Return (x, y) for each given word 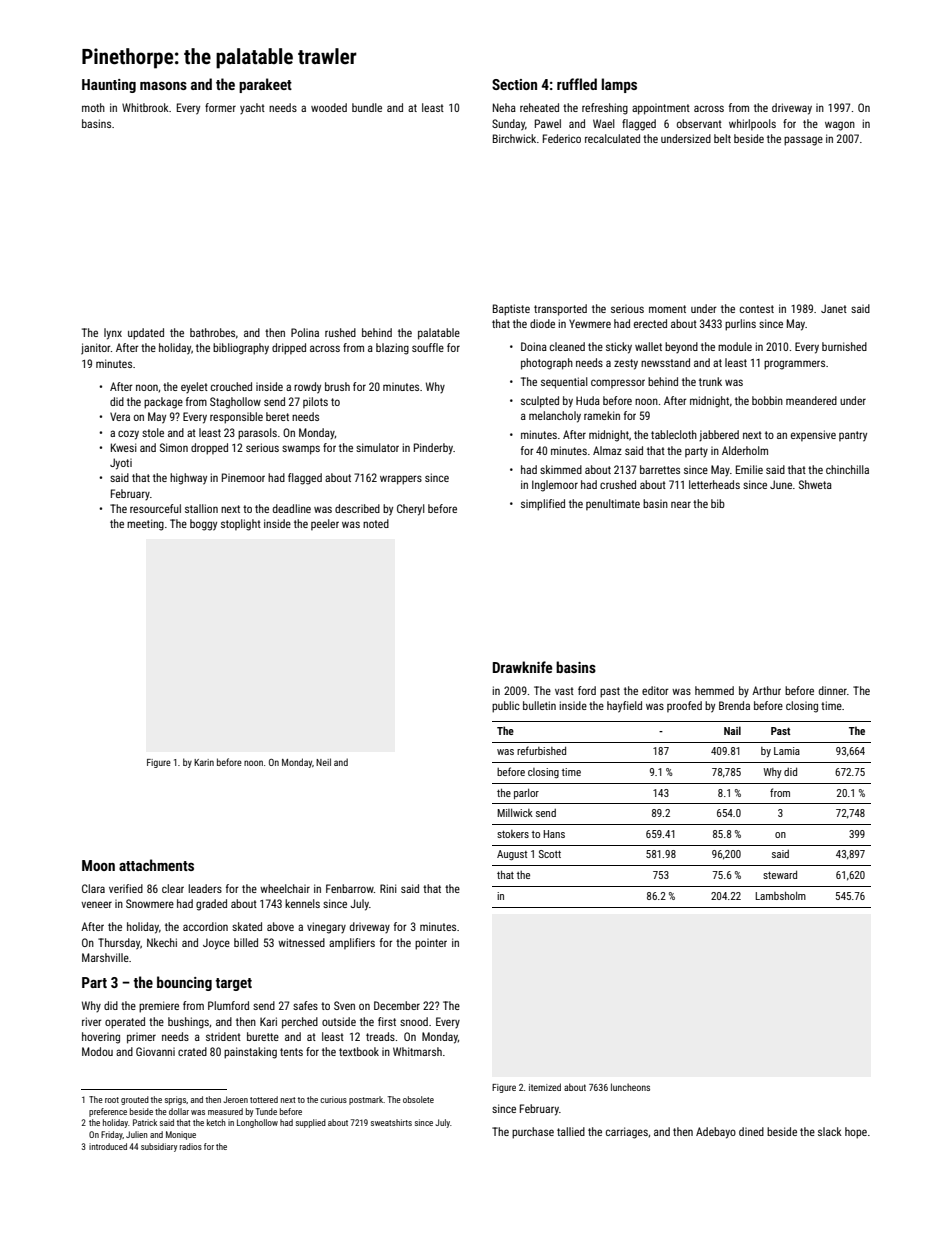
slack (830, 1131)
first (387, 1021)
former (220, 107)
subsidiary (159, 1147)
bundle (367, 107)
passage (803, 141)
